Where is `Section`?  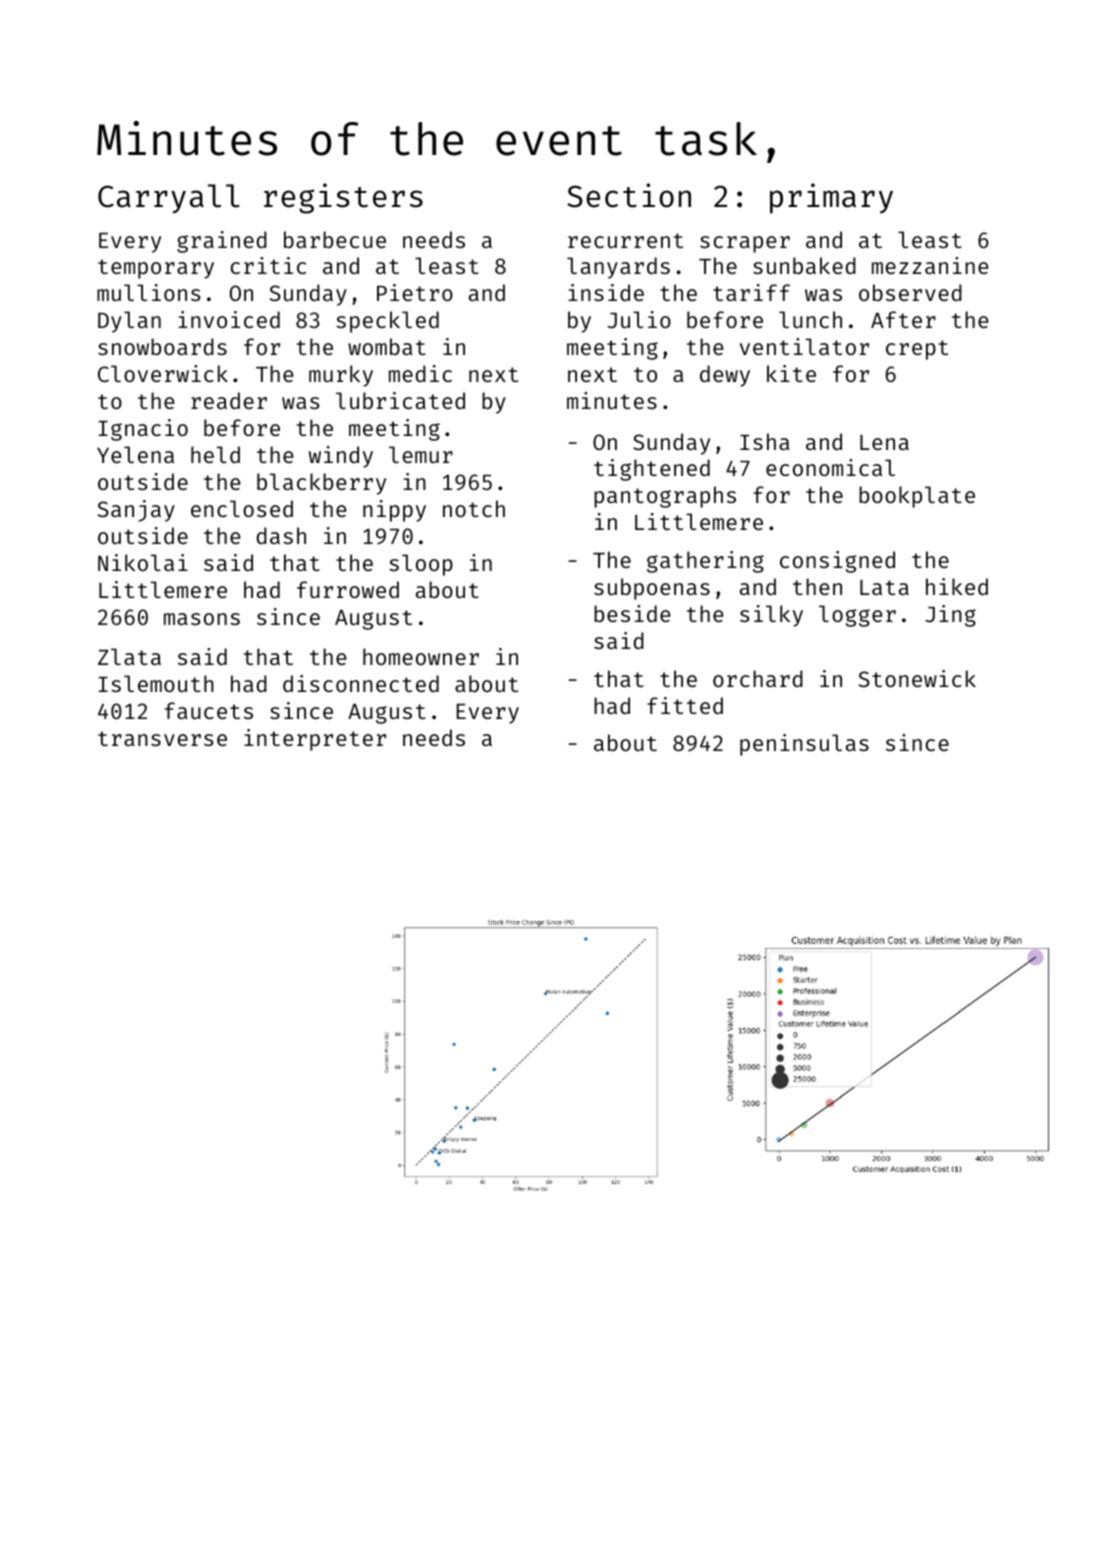 Section is located at coordinates (629, 195).
